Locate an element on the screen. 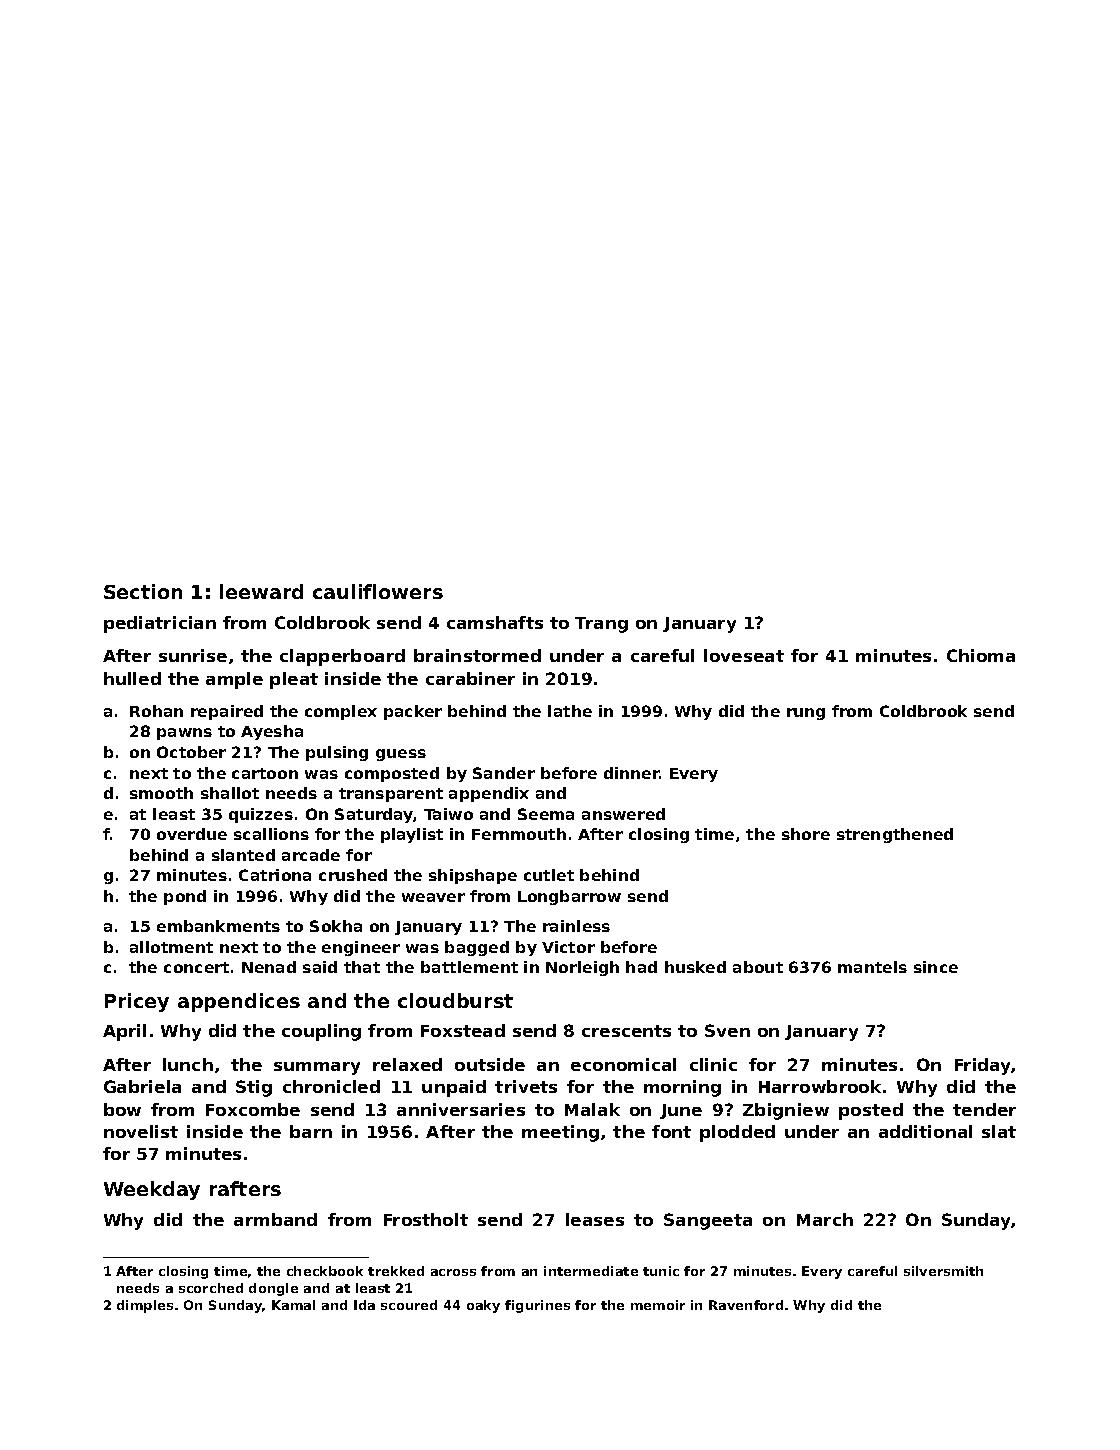 The width and height of the screenshot is (1120, 1450). barn is located at coordinates (311, 1131).
